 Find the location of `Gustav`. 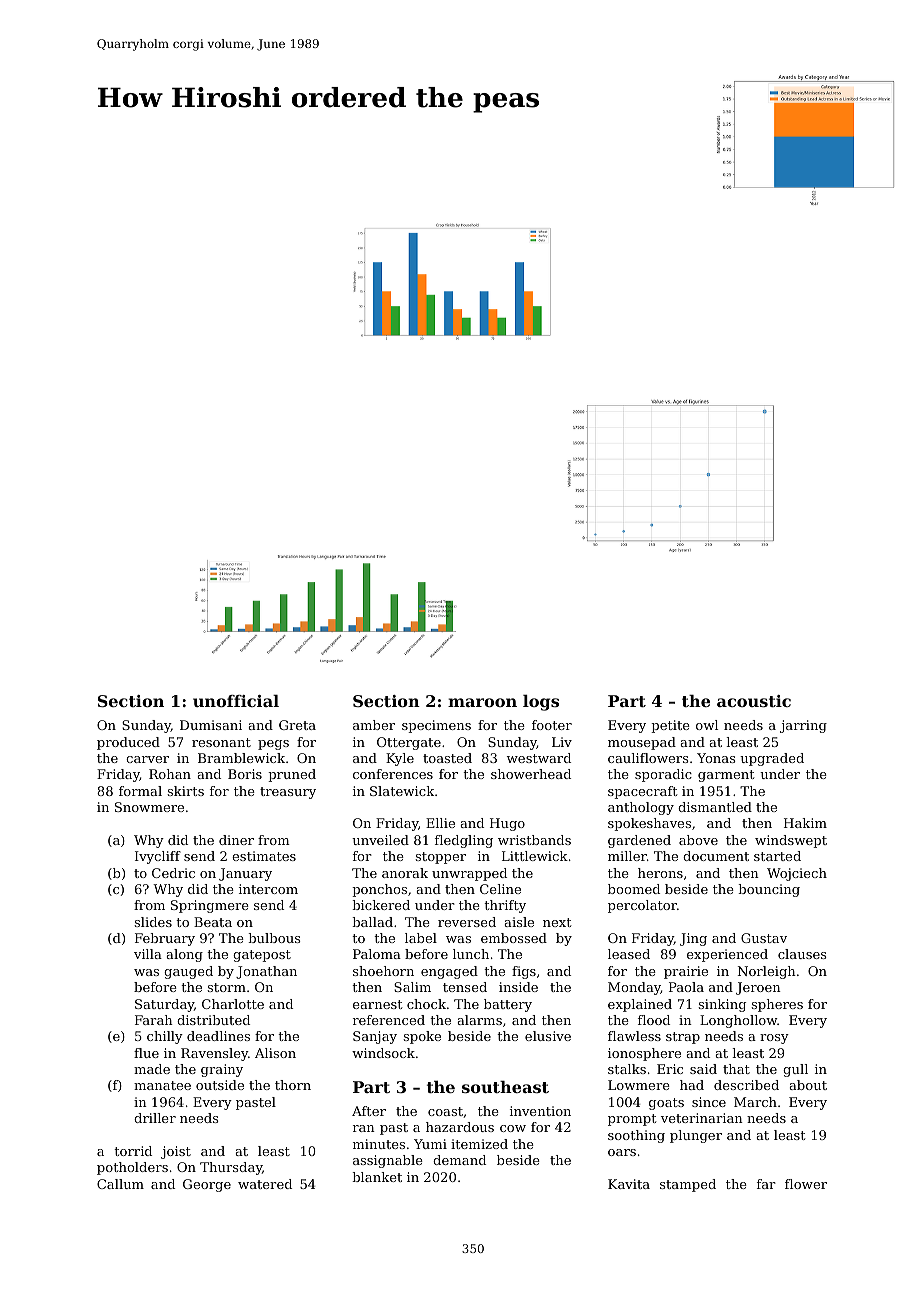

Gustav is located at coordinates (764, 938).
